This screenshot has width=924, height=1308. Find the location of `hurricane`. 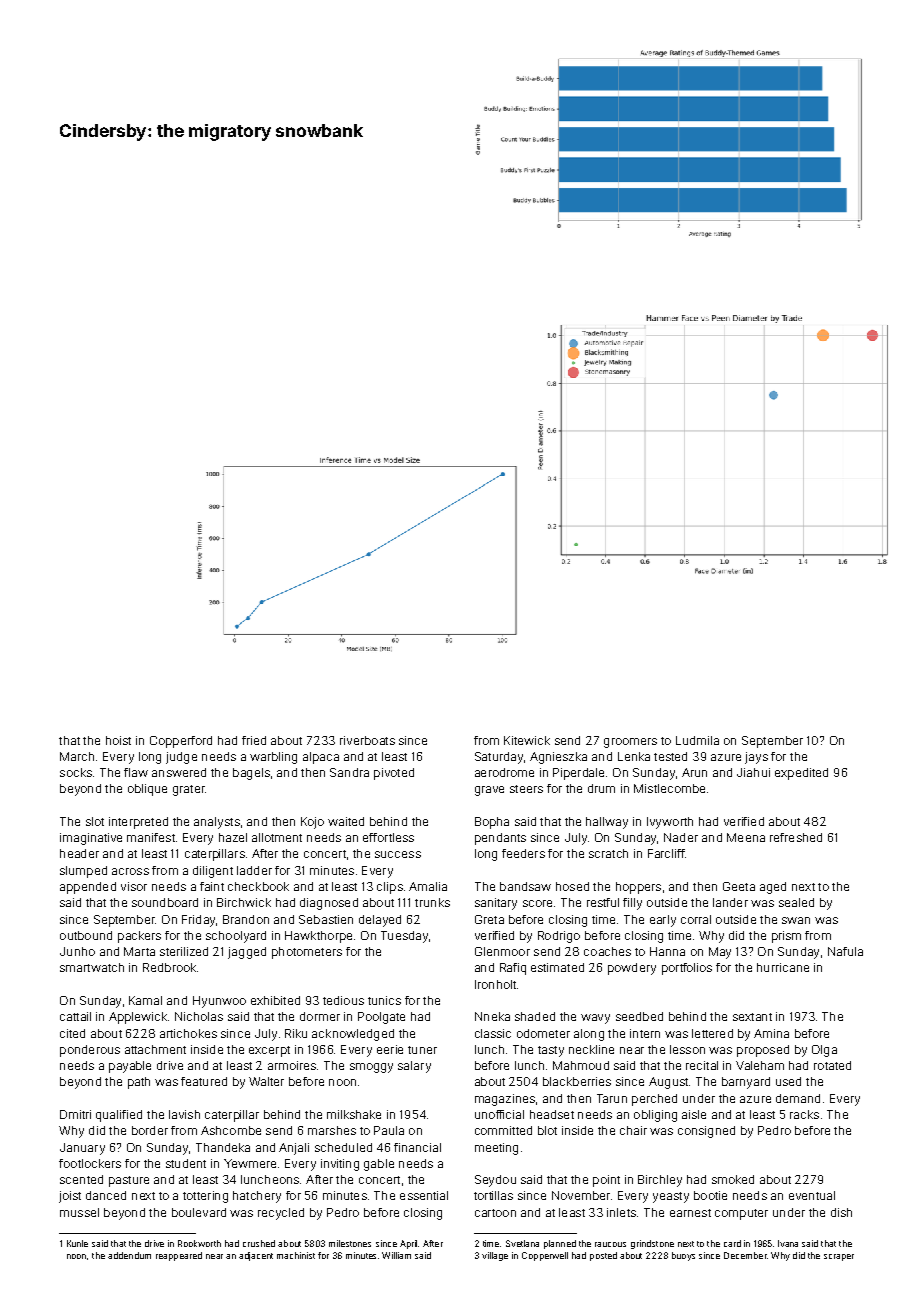

hurricane is located at coordinates (783, 967).
